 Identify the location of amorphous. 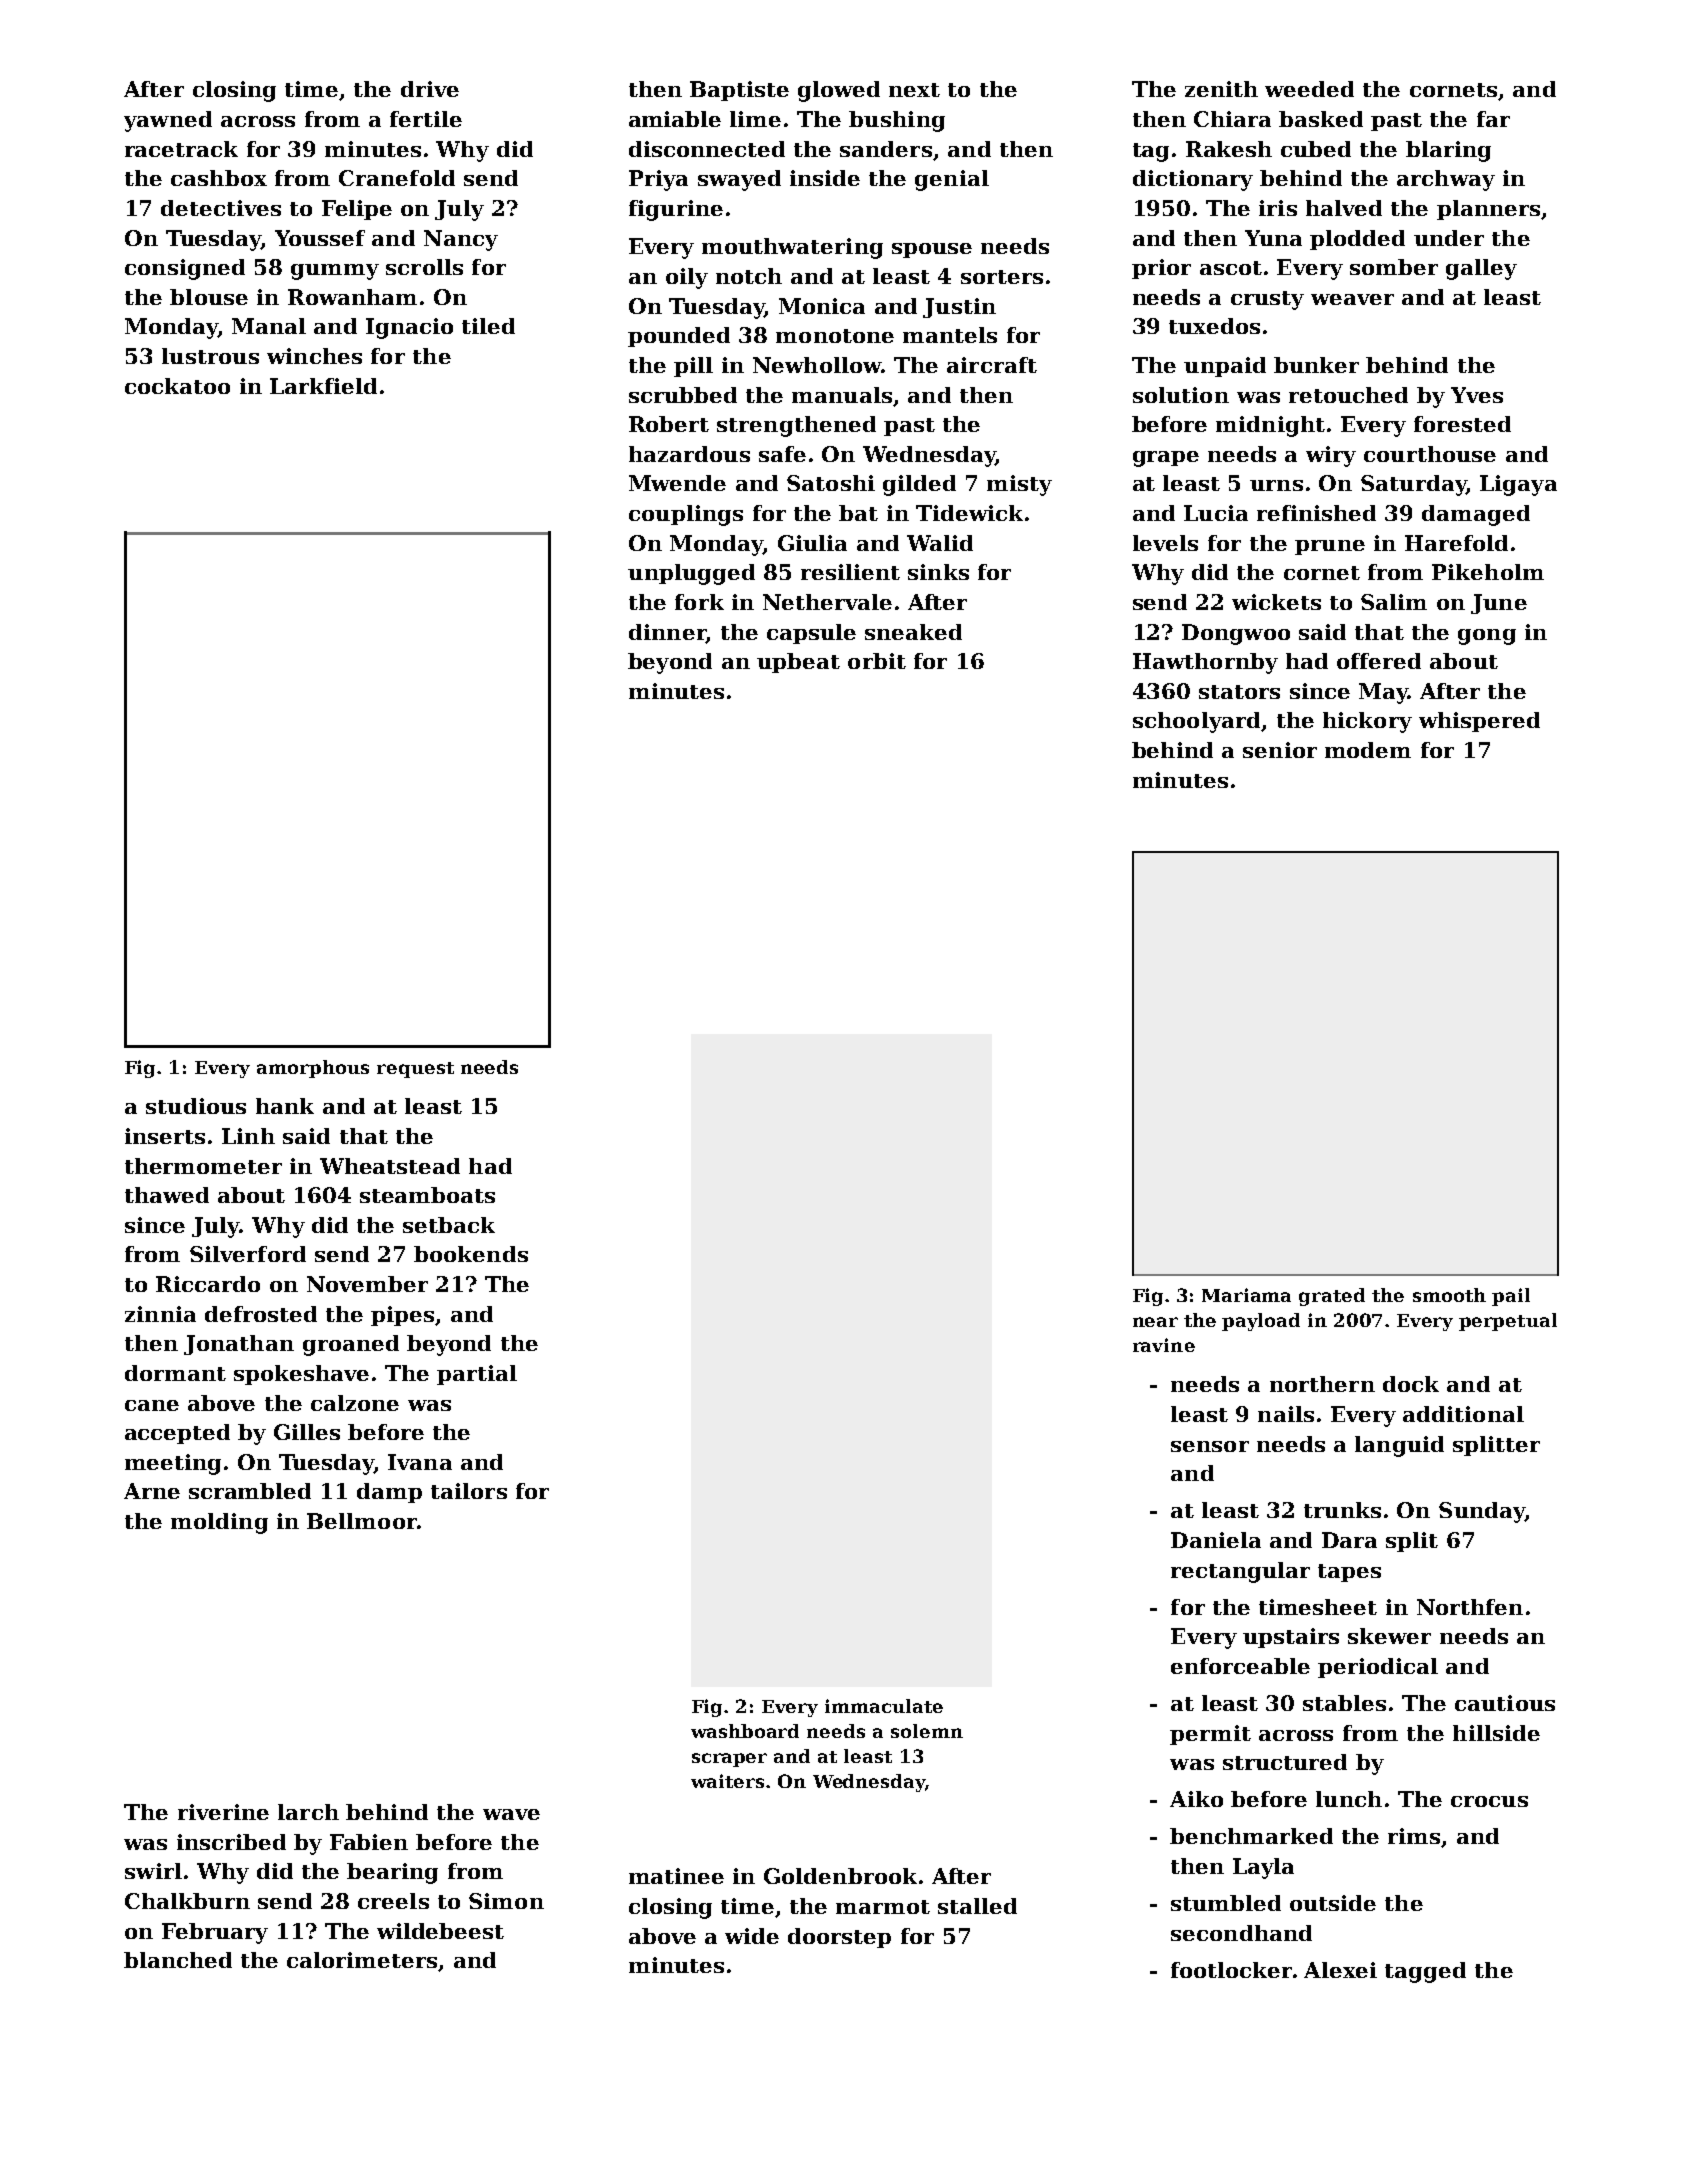
(313, 1069).
